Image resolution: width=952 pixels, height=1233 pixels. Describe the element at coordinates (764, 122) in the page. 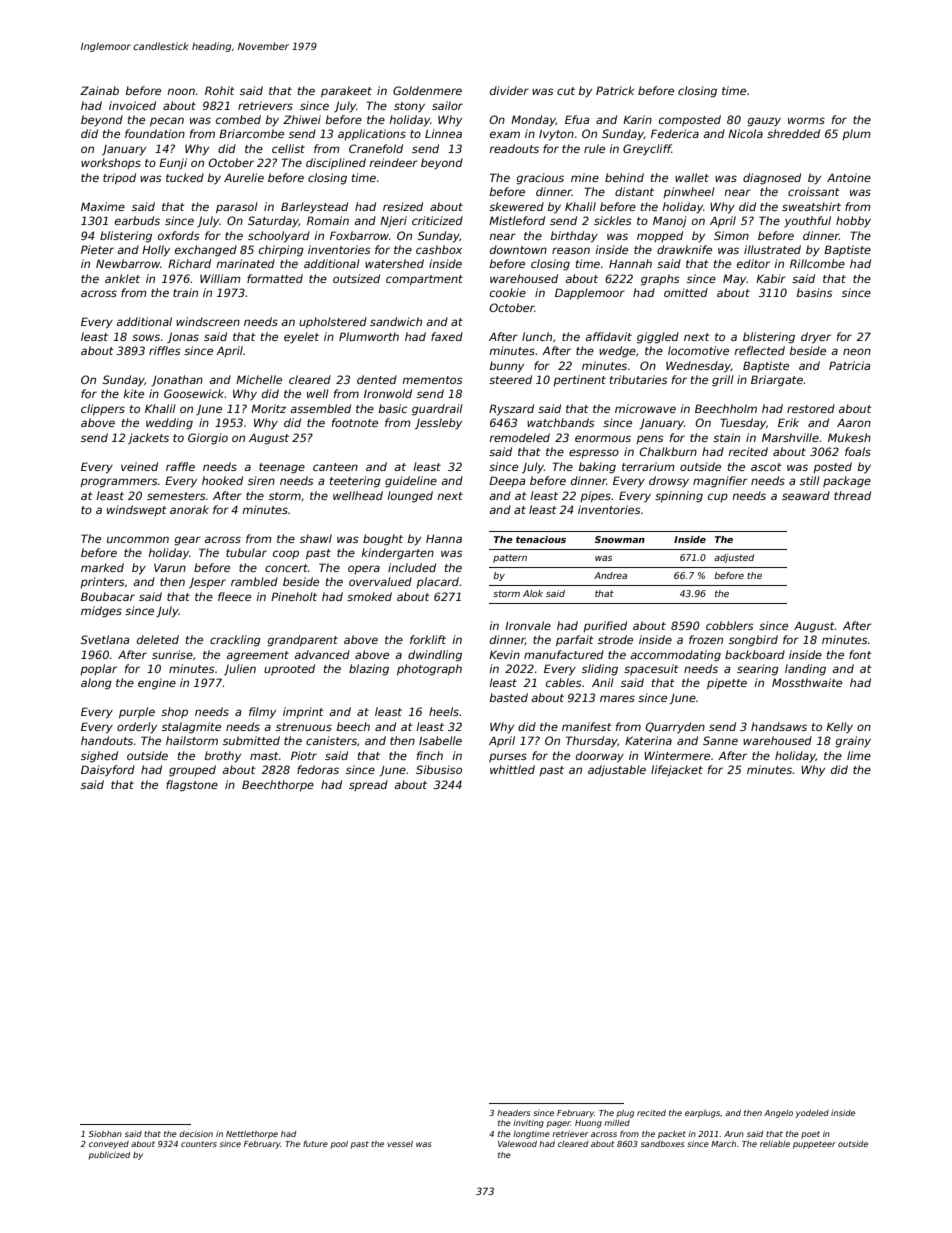

I see `gauzy` at that location.
